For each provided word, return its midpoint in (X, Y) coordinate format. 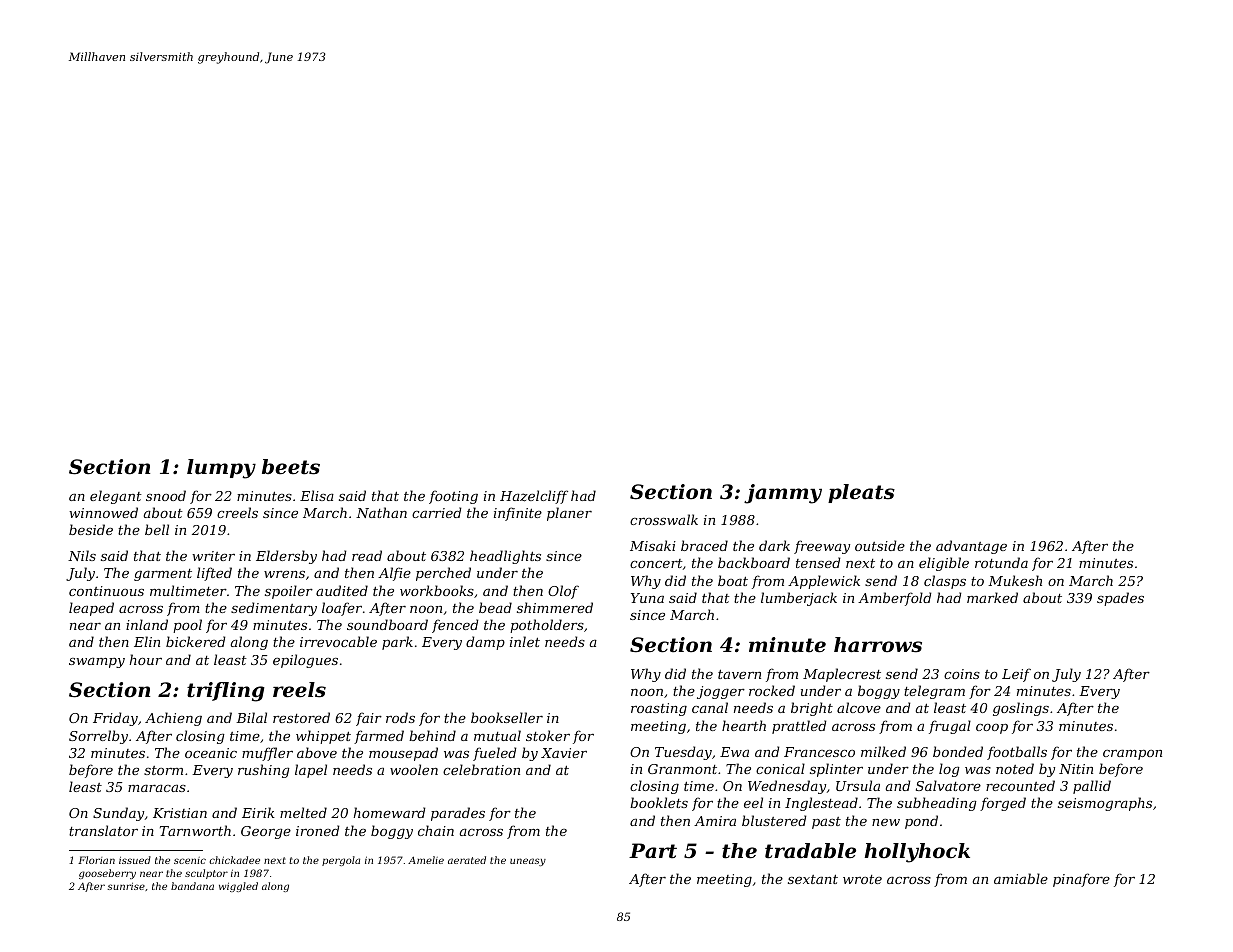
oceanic (211, 753)
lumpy (221, 469)
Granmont (682, 769)
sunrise (126, 886)
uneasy (528, 862)
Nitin (1076, 769)
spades (1120, 599)
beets (291, 467)
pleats (861, 493)
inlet (525, 641)
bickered (196, 641)
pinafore (1081, 880)
